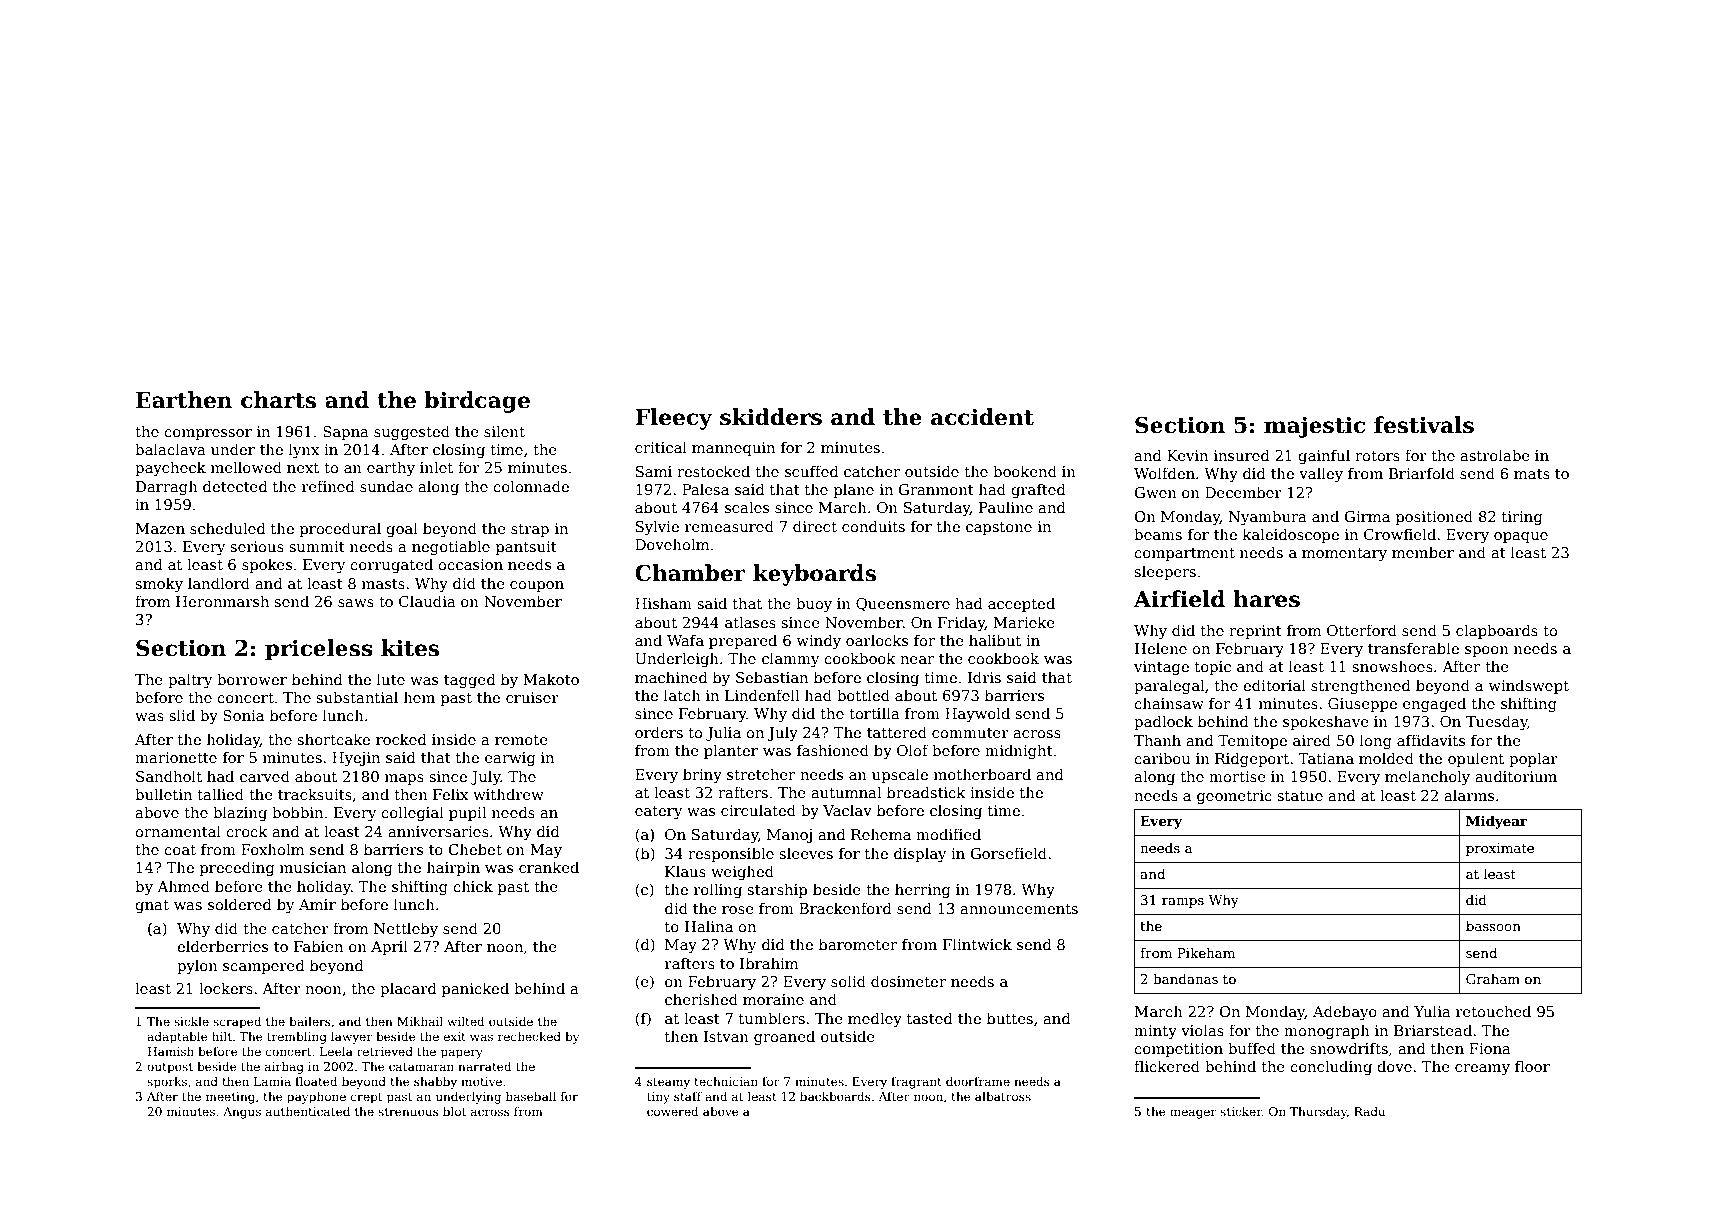 This document has height=1214, width=1717. I want to click on Pikeham, so click(1206, 952).
